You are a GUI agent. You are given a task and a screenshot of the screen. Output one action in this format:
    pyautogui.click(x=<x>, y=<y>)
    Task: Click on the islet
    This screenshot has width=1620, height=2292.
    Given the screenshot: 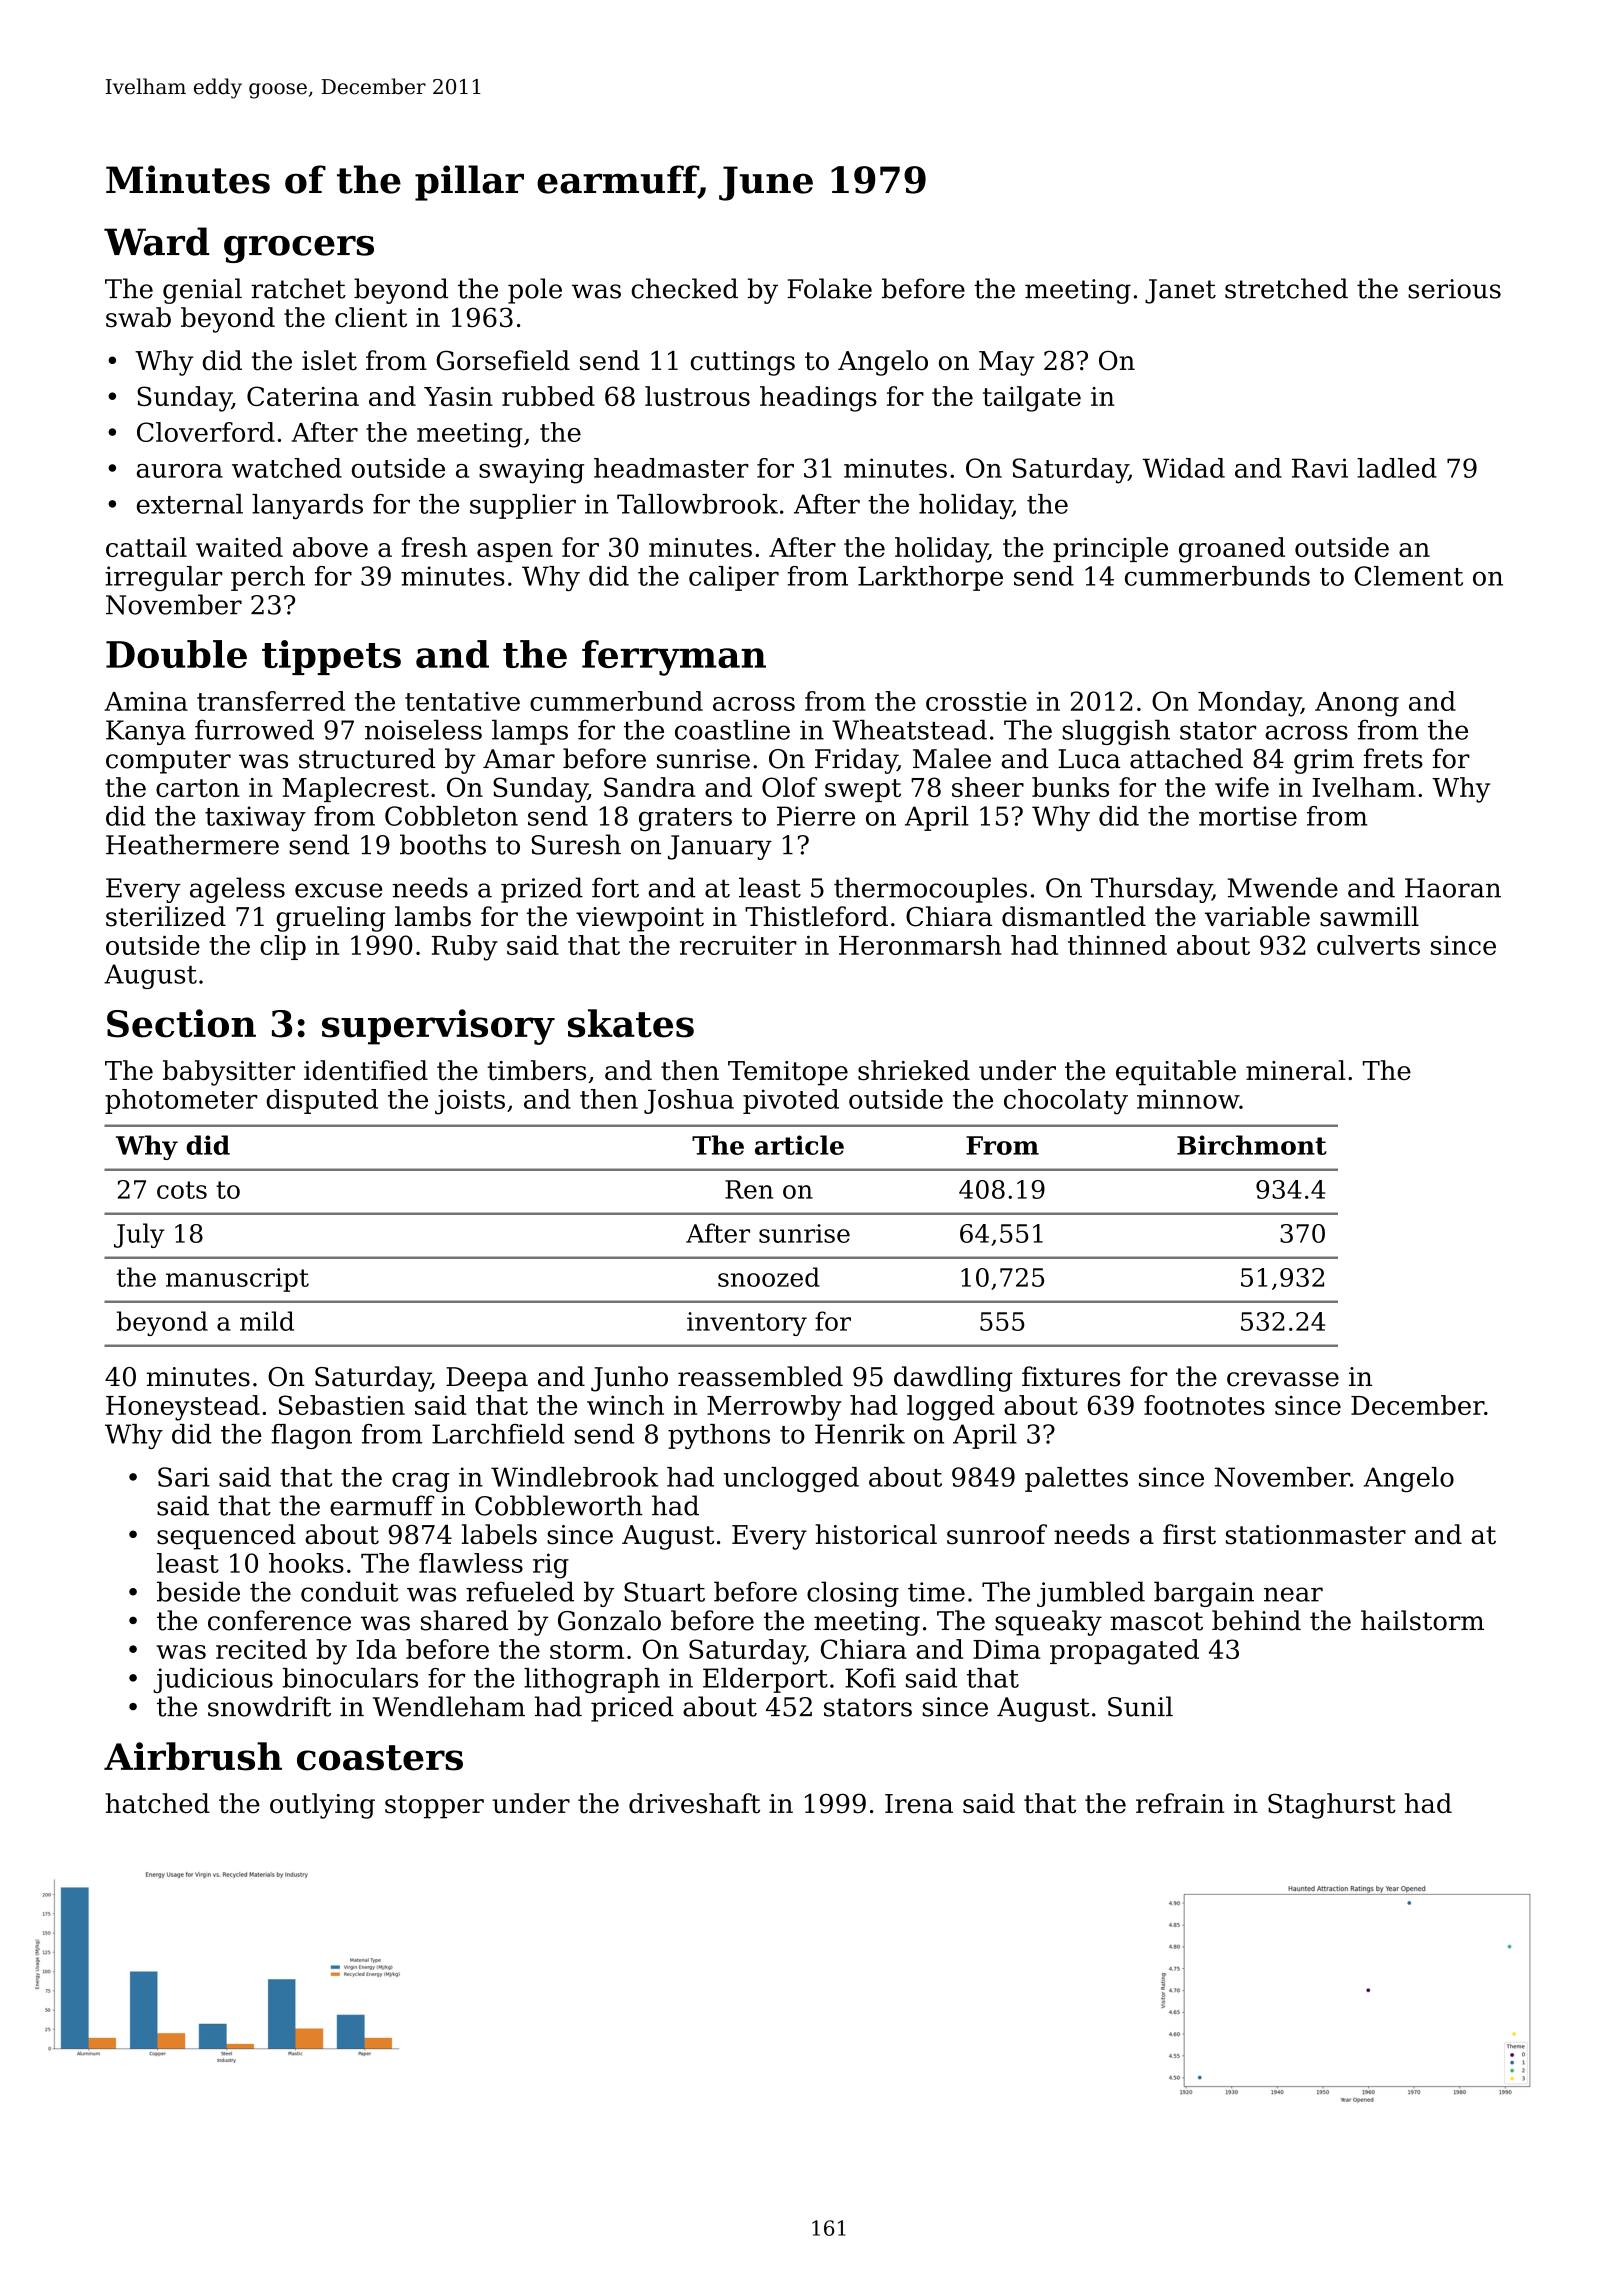 What is the action you would take?
    pyautogui.click(x=329, y=360)
